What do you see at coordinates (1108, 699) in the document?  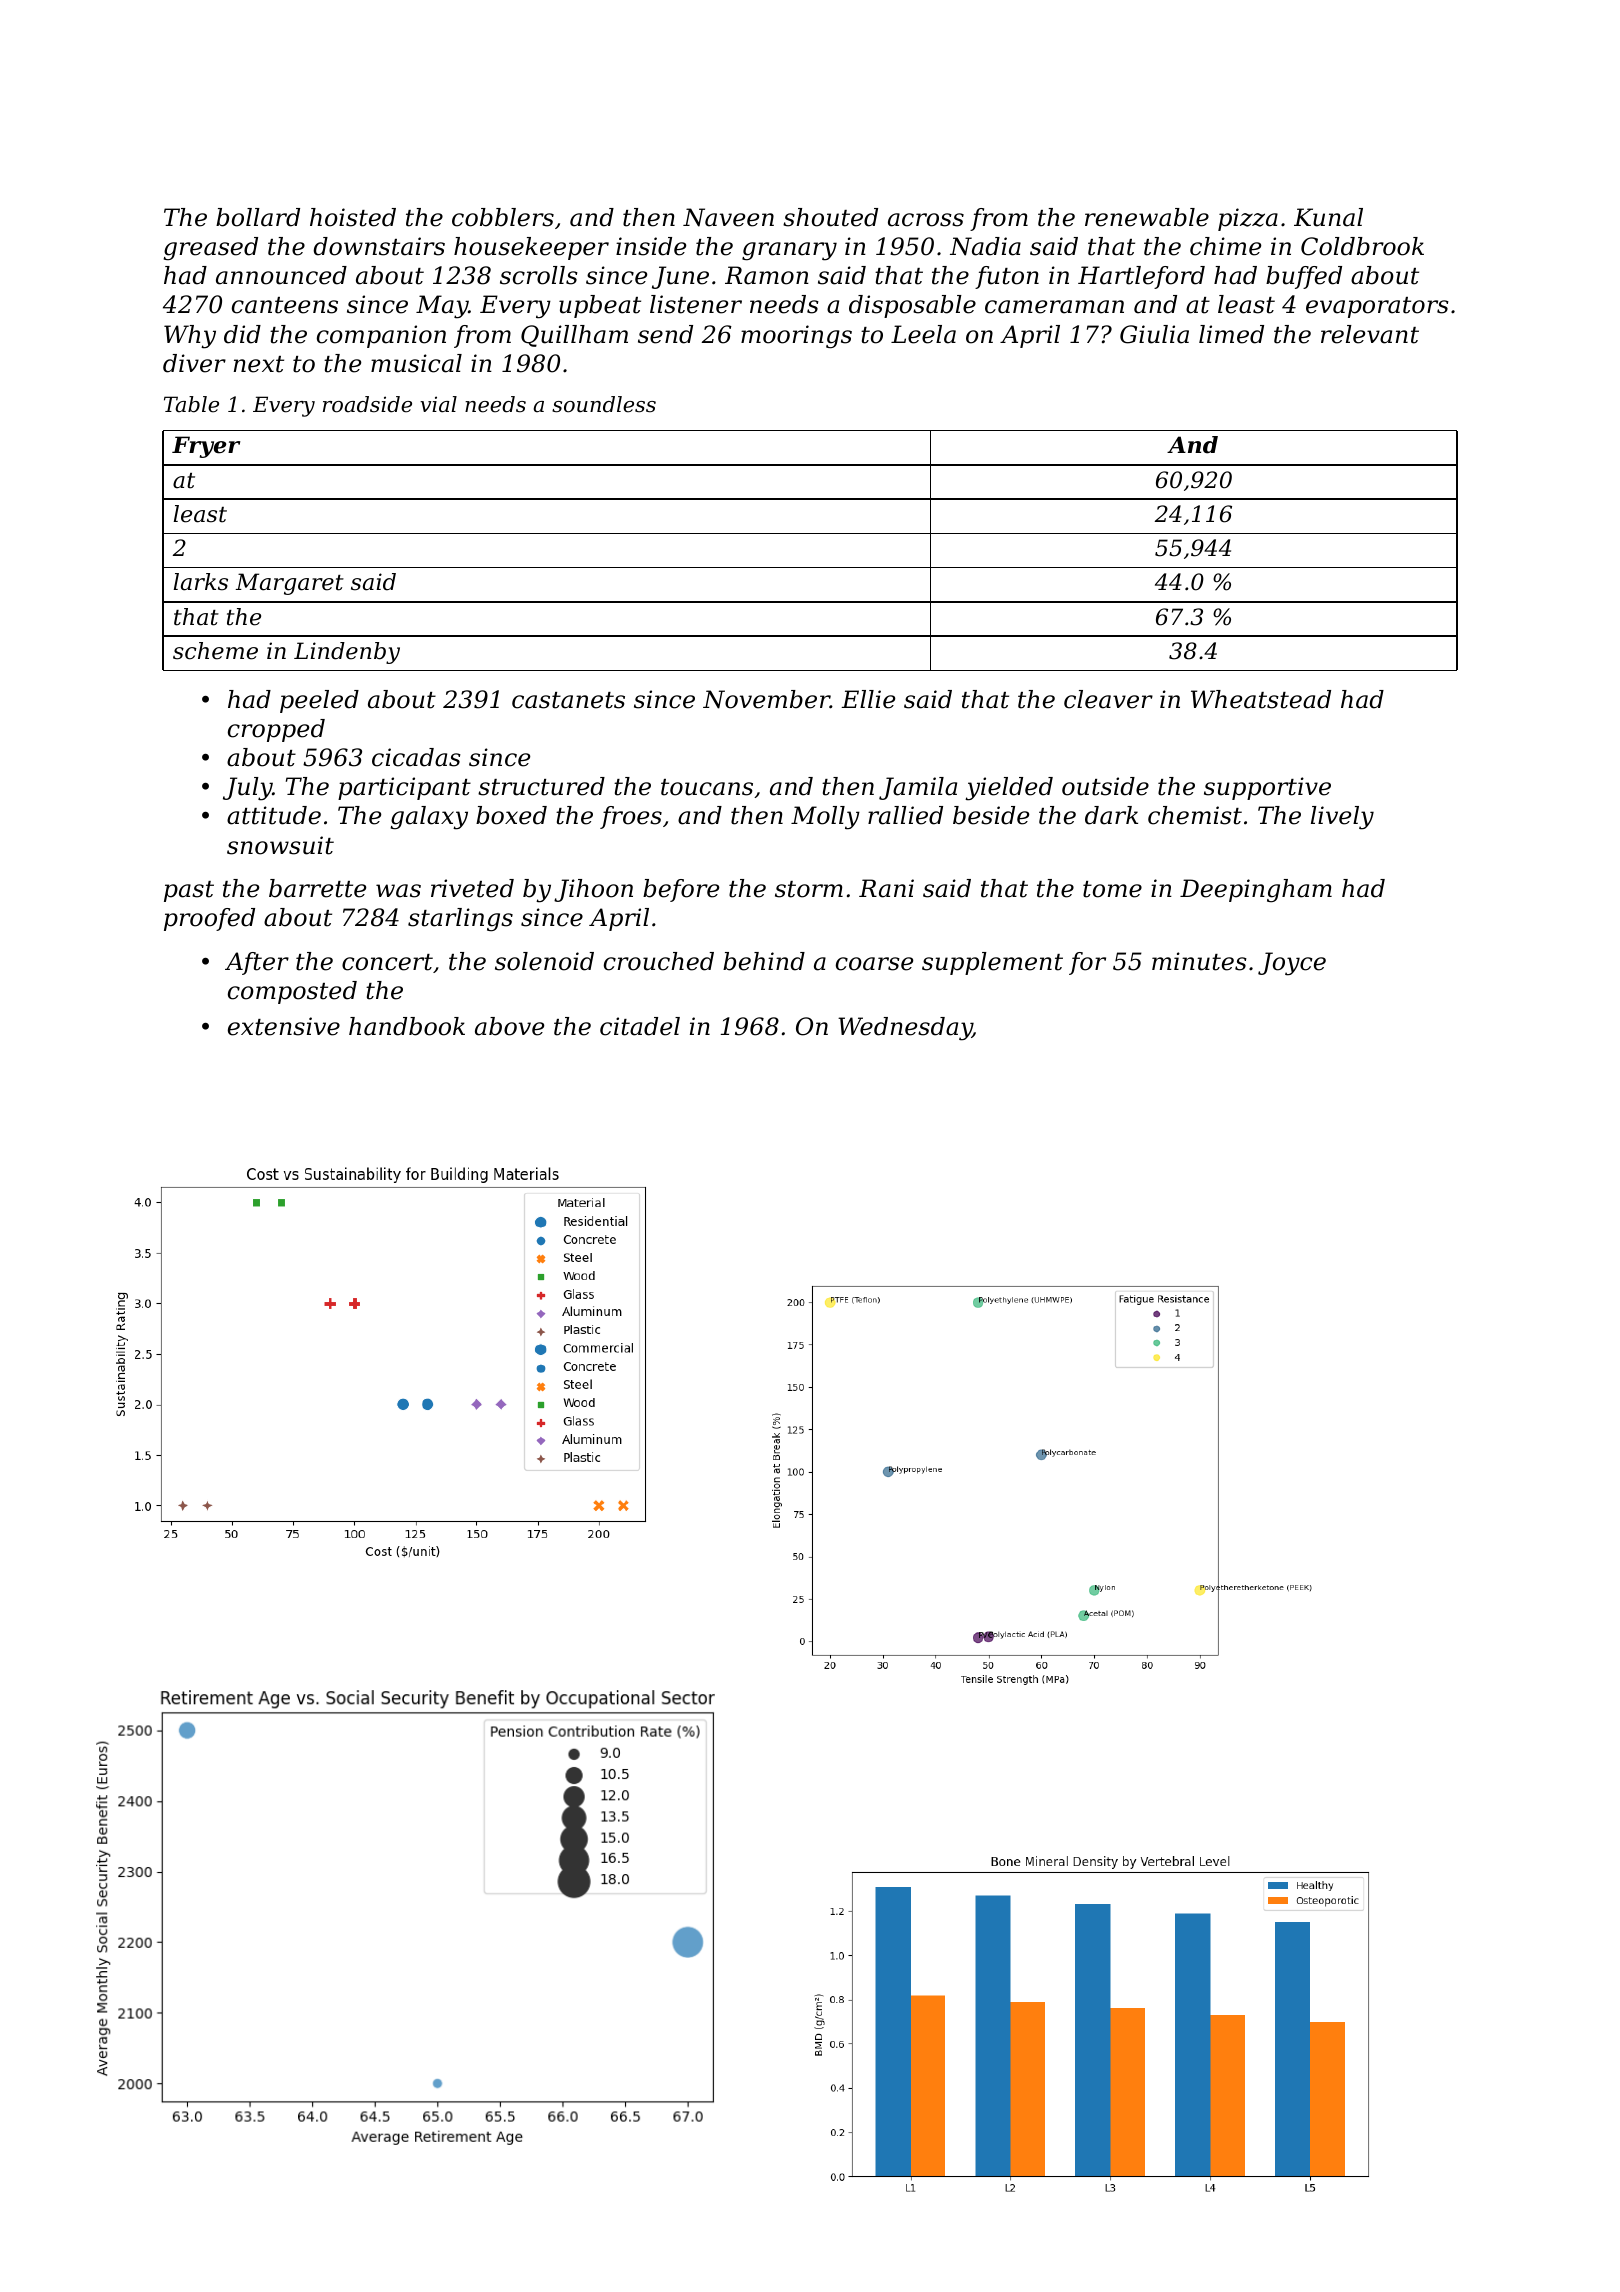 I see `cleaver` at bounding box center [1108, 699].
